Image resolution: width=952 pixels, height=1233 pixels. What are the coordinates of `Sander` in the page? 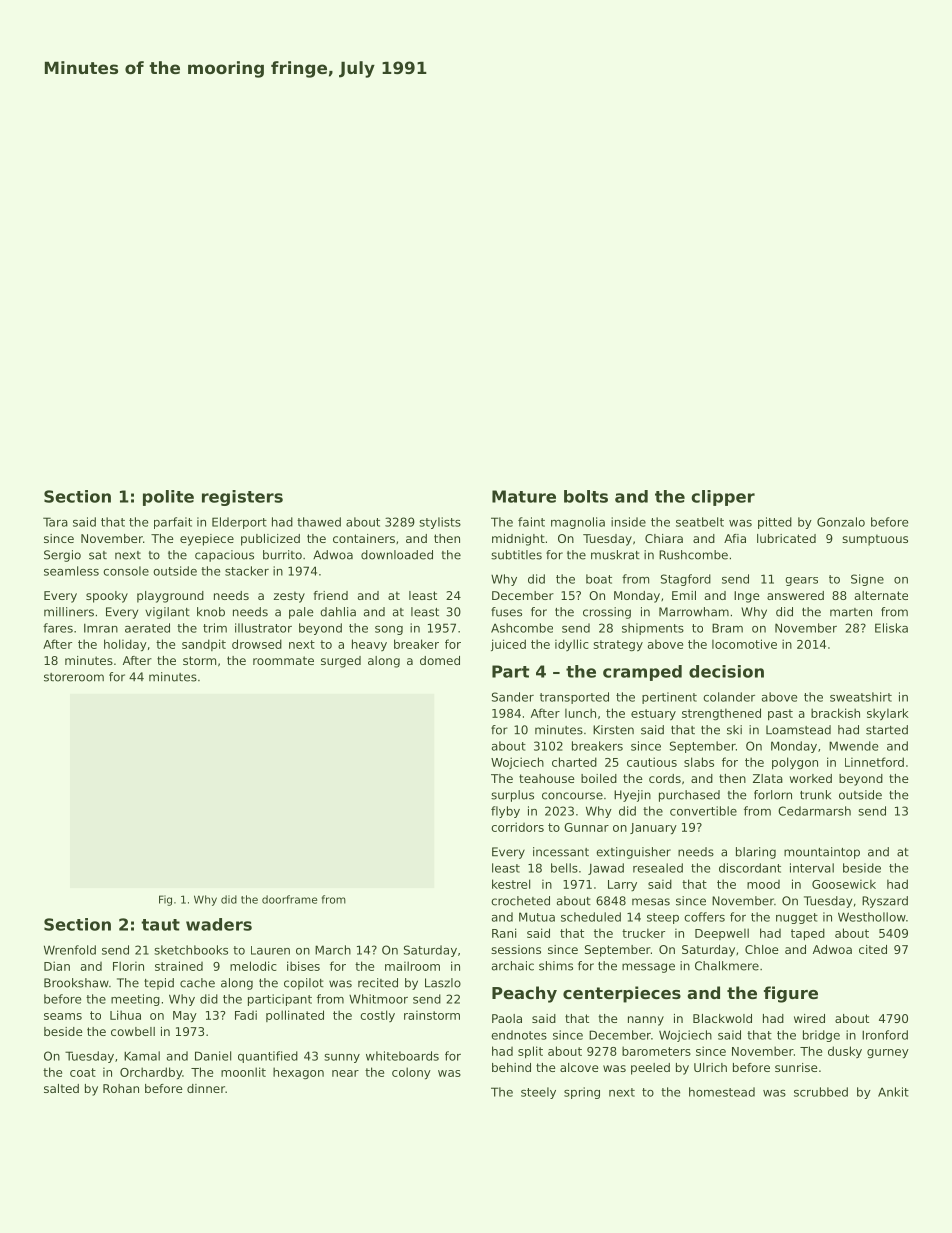 It's located at (513, 697).
